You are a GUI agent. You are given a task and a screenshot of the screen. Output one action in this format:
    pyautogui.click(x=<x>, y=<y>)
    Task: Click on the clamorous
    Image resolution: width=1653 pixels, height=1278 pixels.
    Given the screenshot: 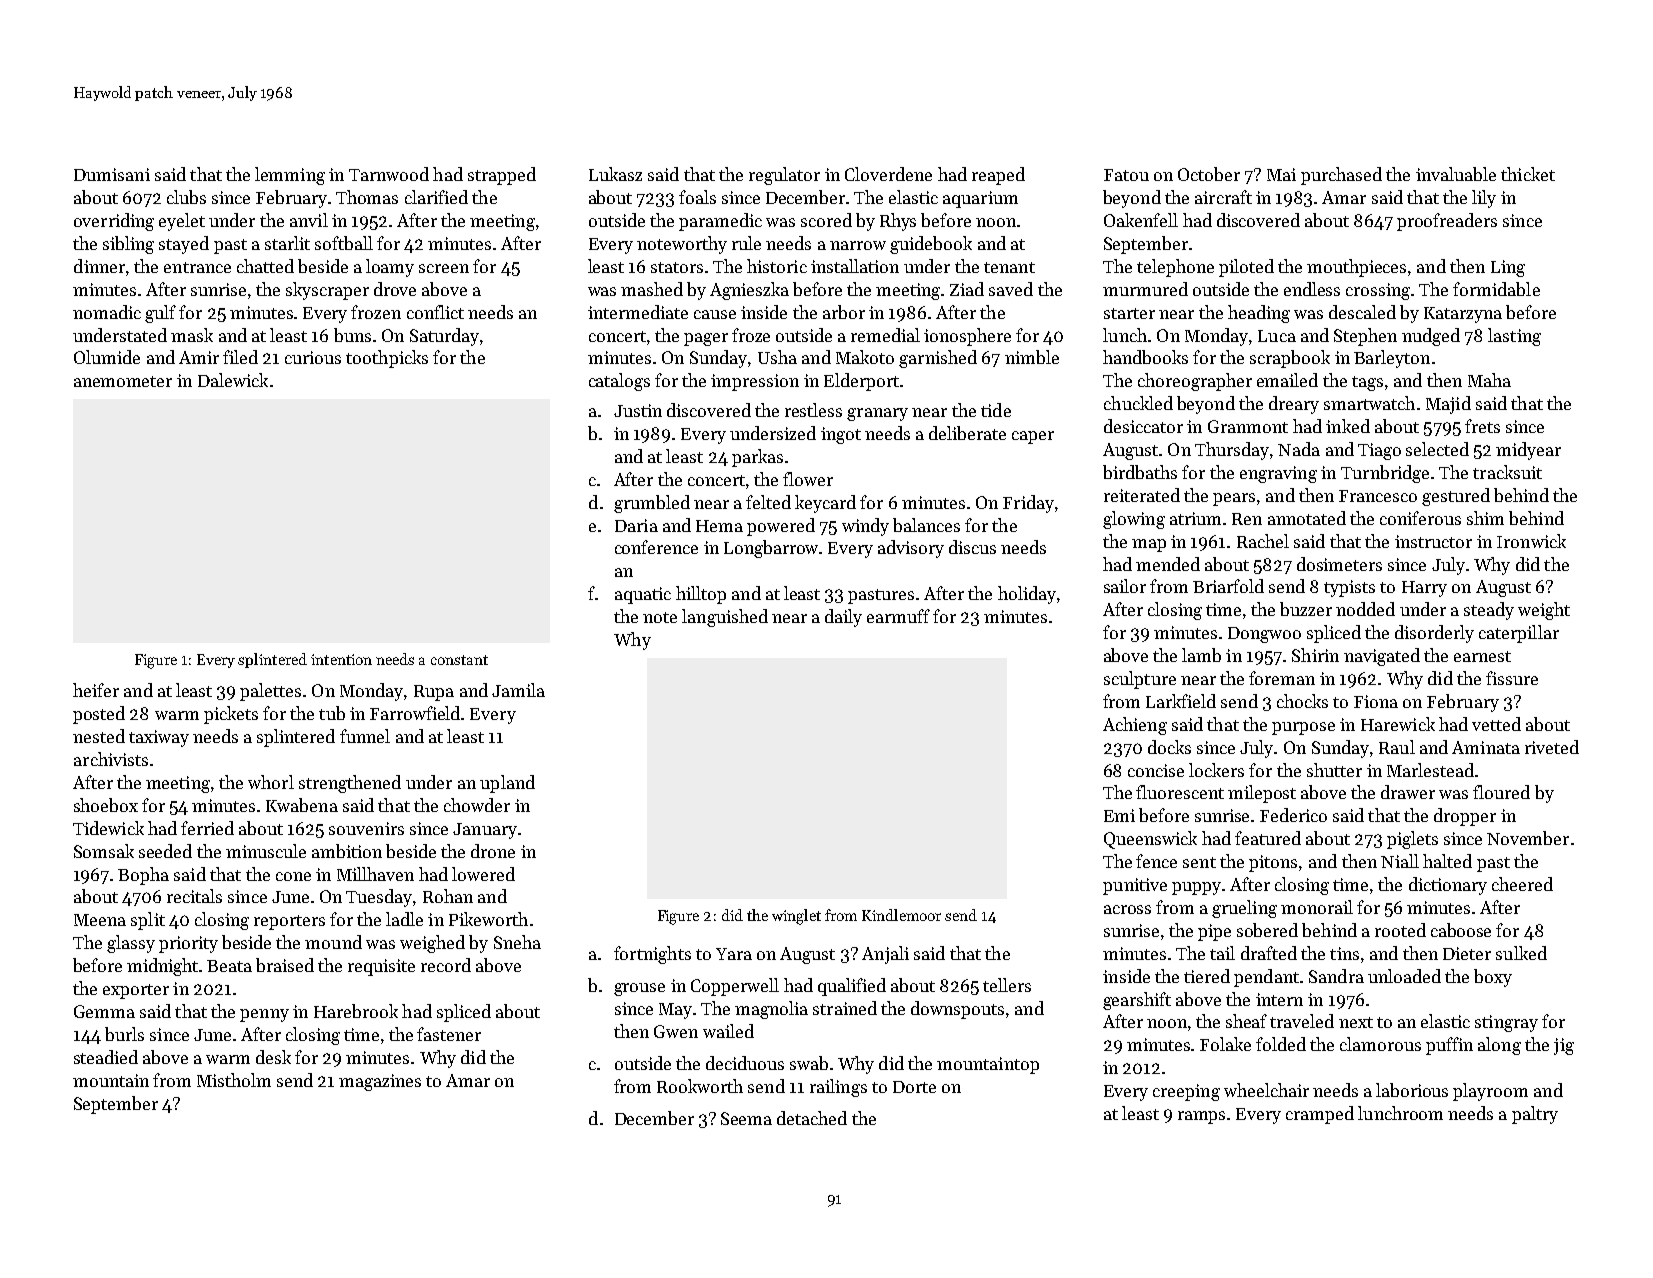 What is the action you would take?
    pyautogui.click(x=1380, y=1044)
